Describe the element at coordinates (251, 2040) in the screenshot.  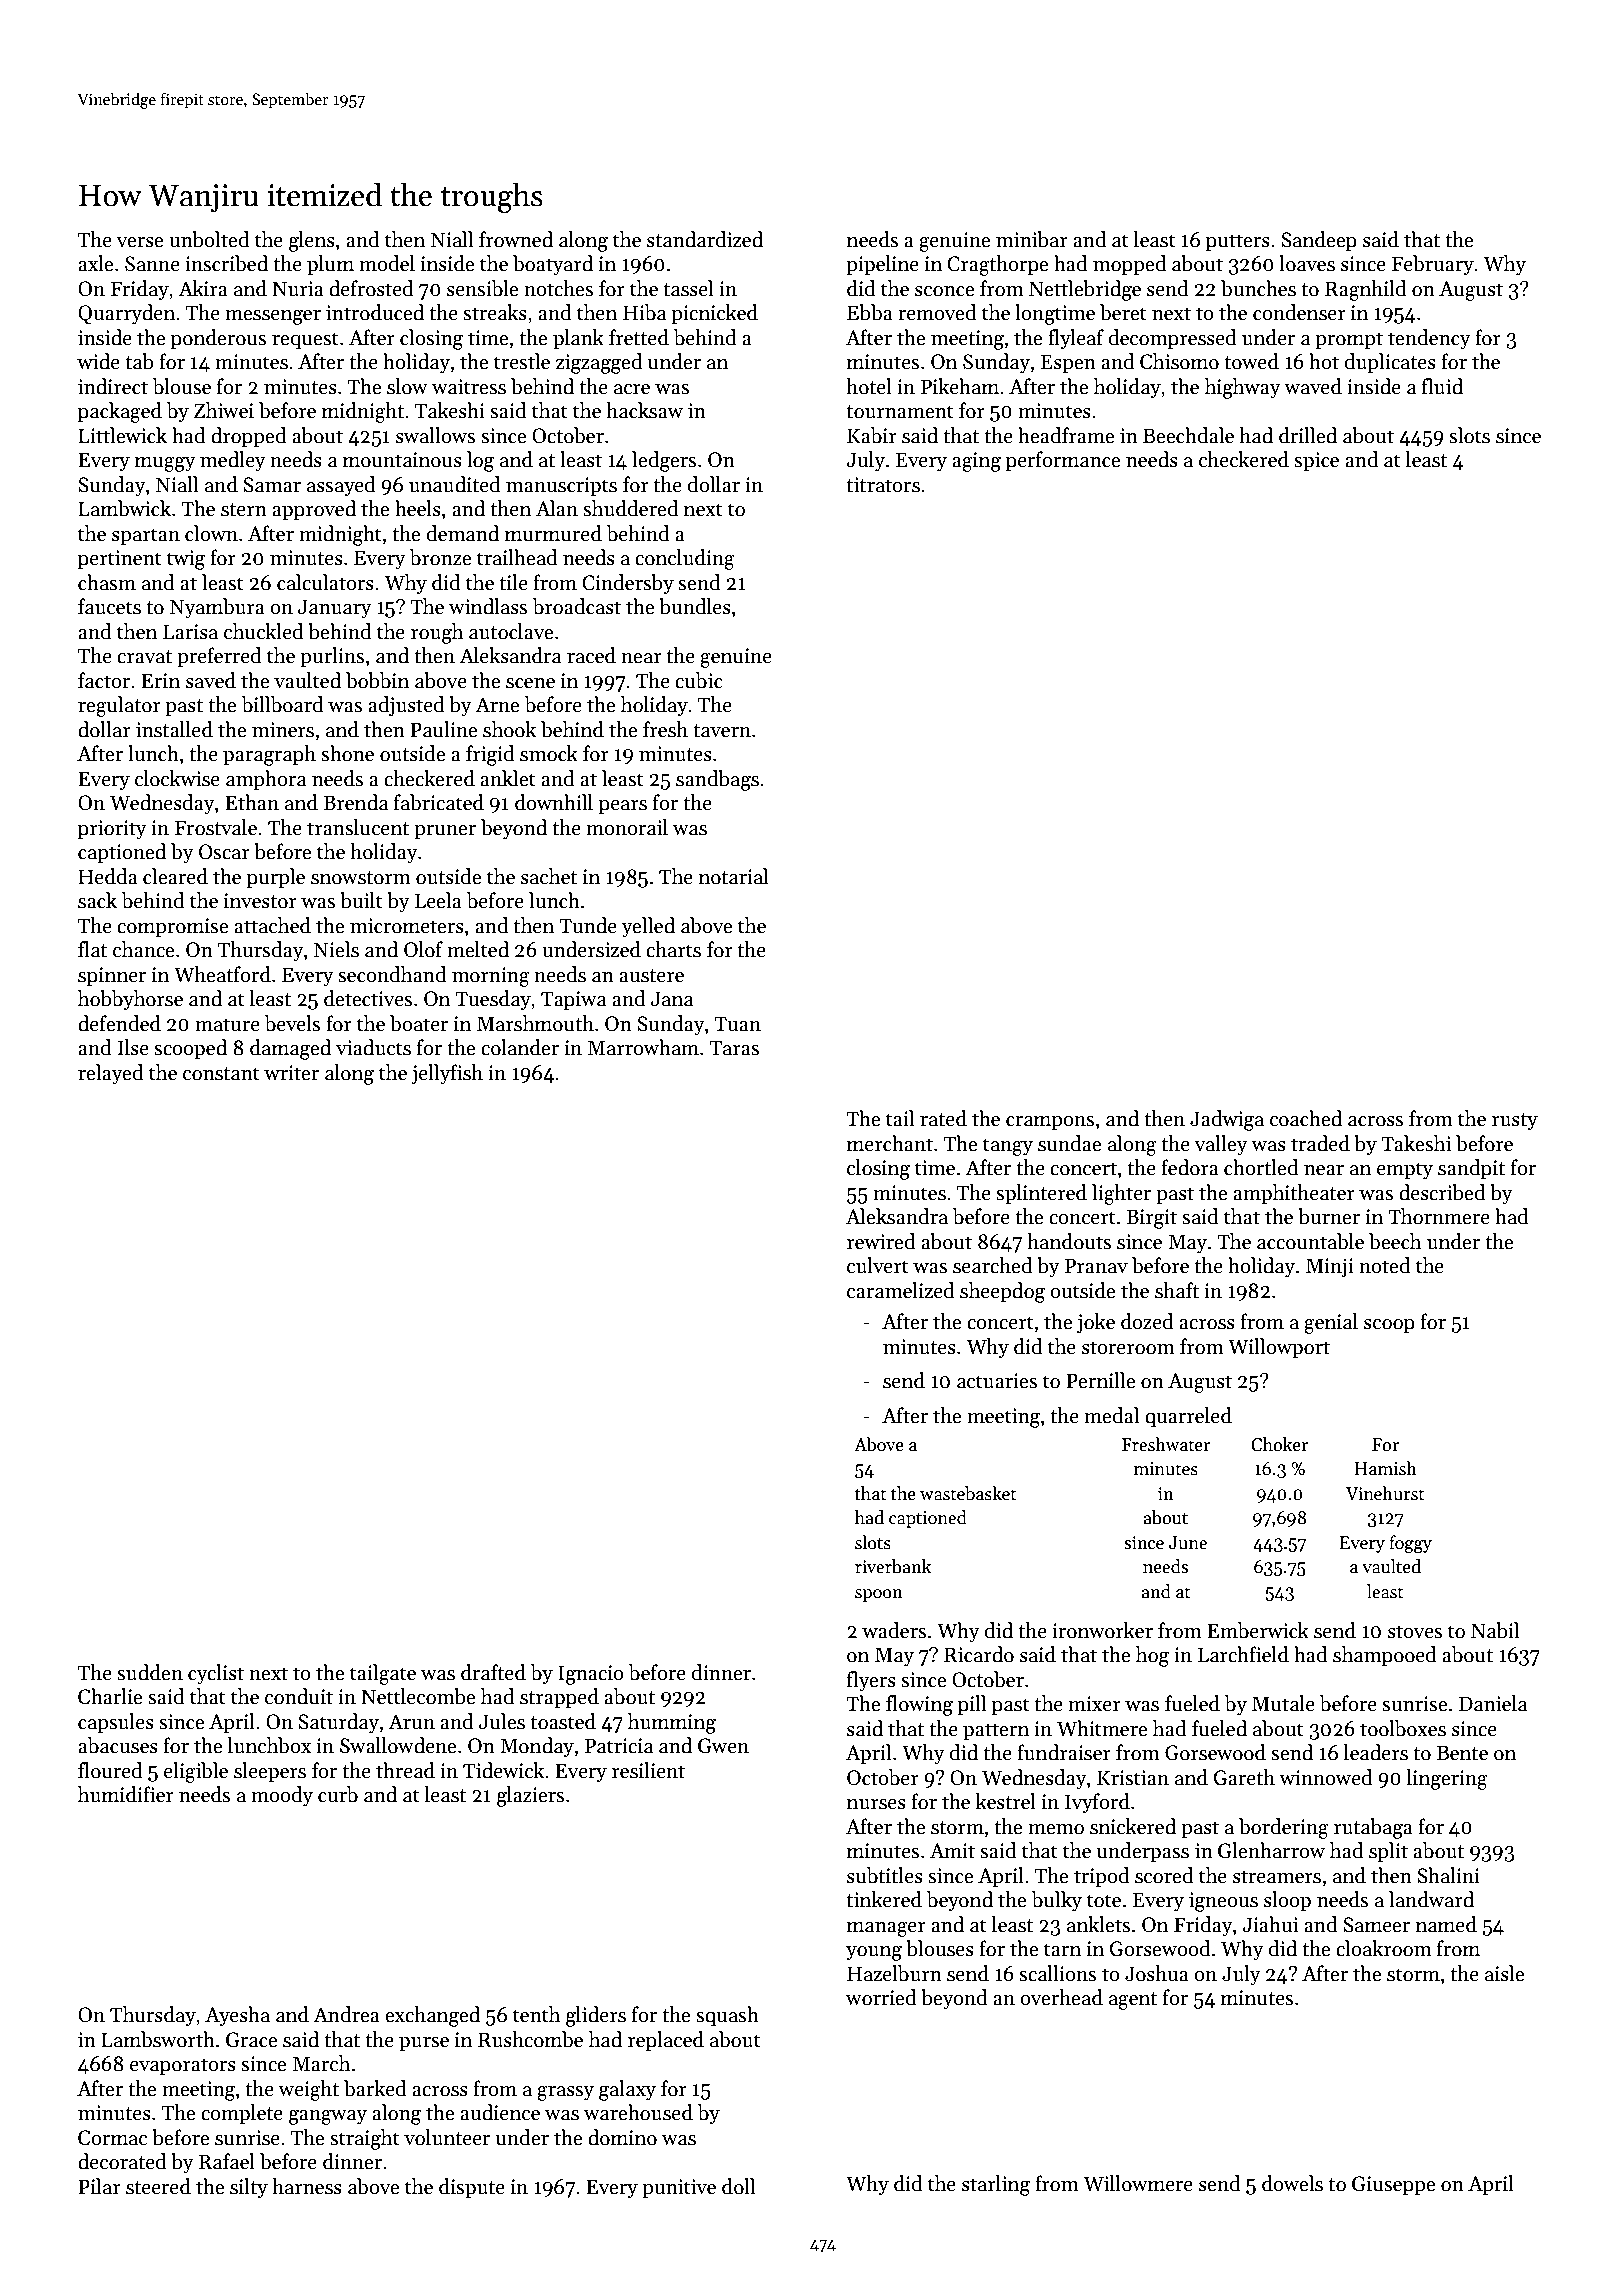
I see `Grace` at that location.
